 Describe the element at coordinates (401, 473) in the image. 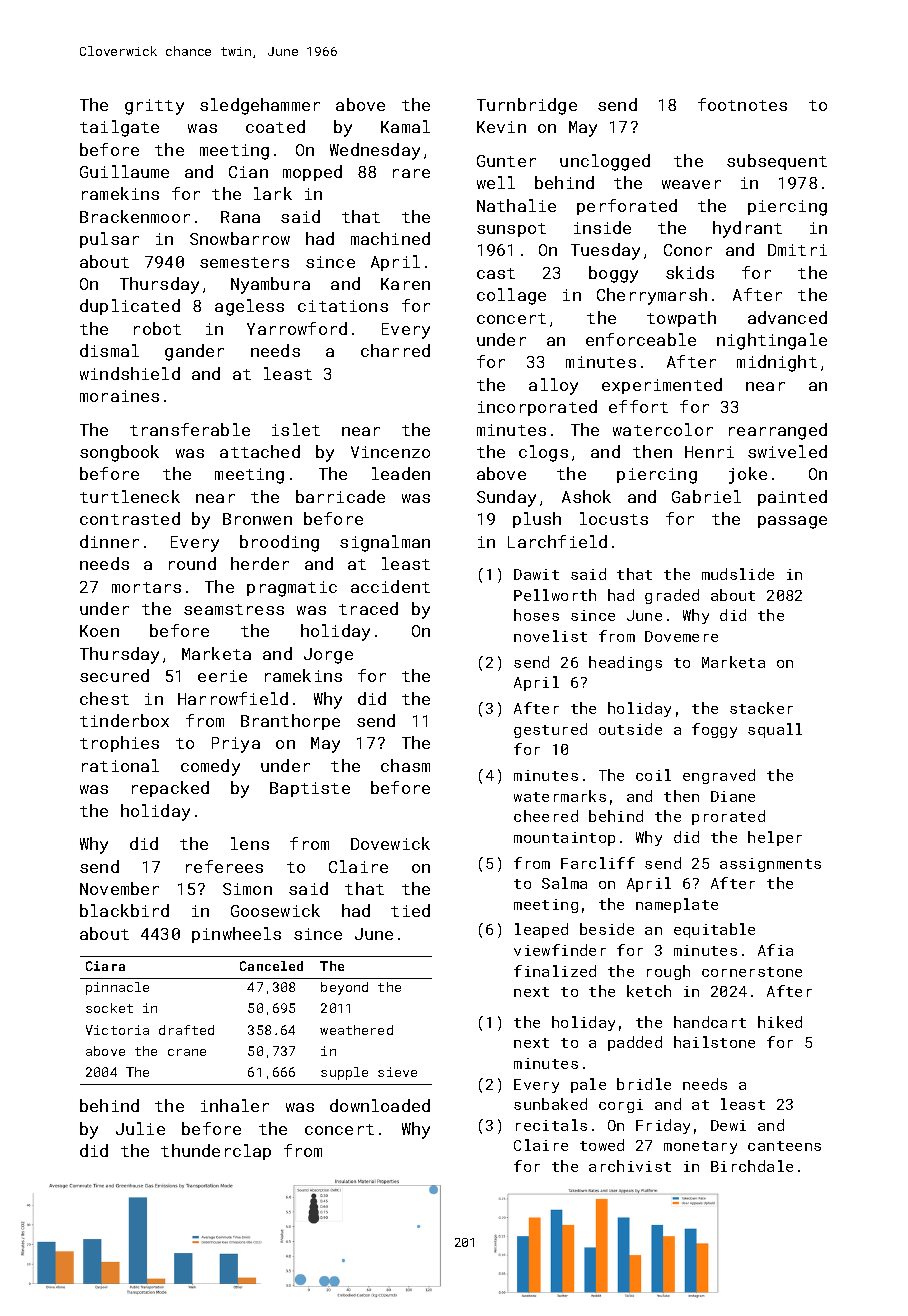

I see `leaden` at that location.
